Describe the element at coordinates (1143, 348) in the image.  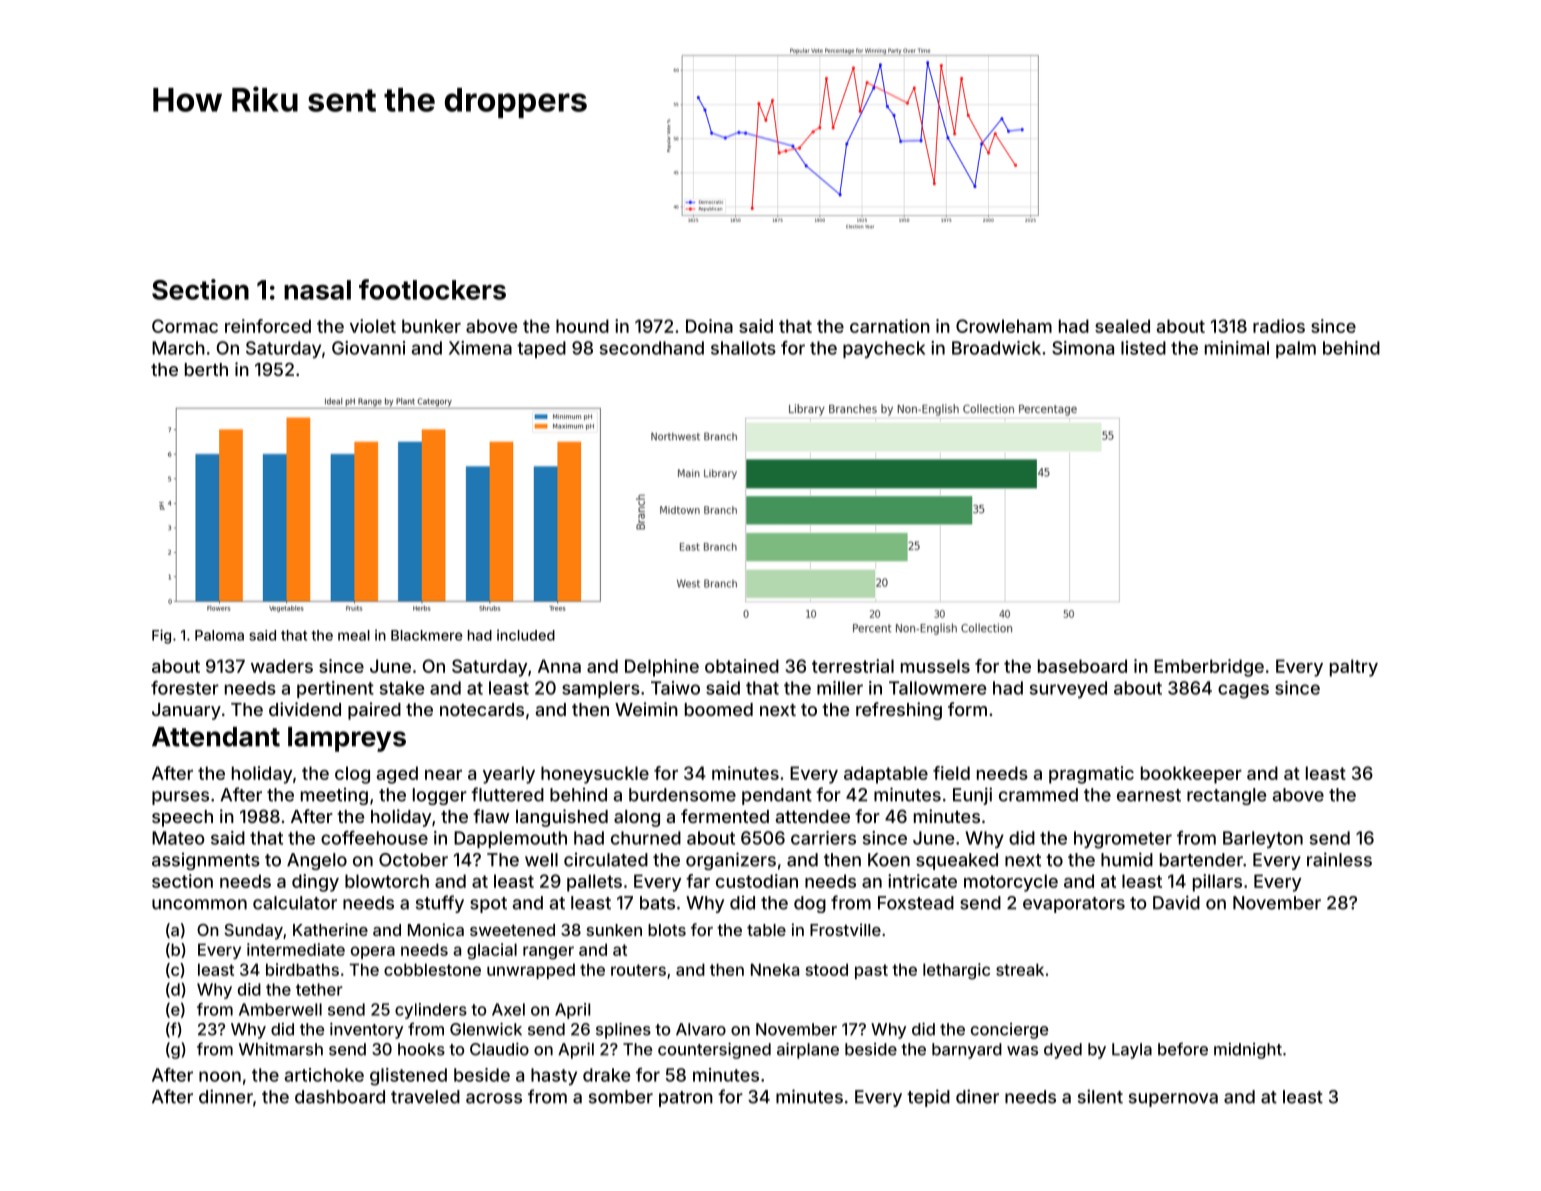
I see `listed` at that location.
